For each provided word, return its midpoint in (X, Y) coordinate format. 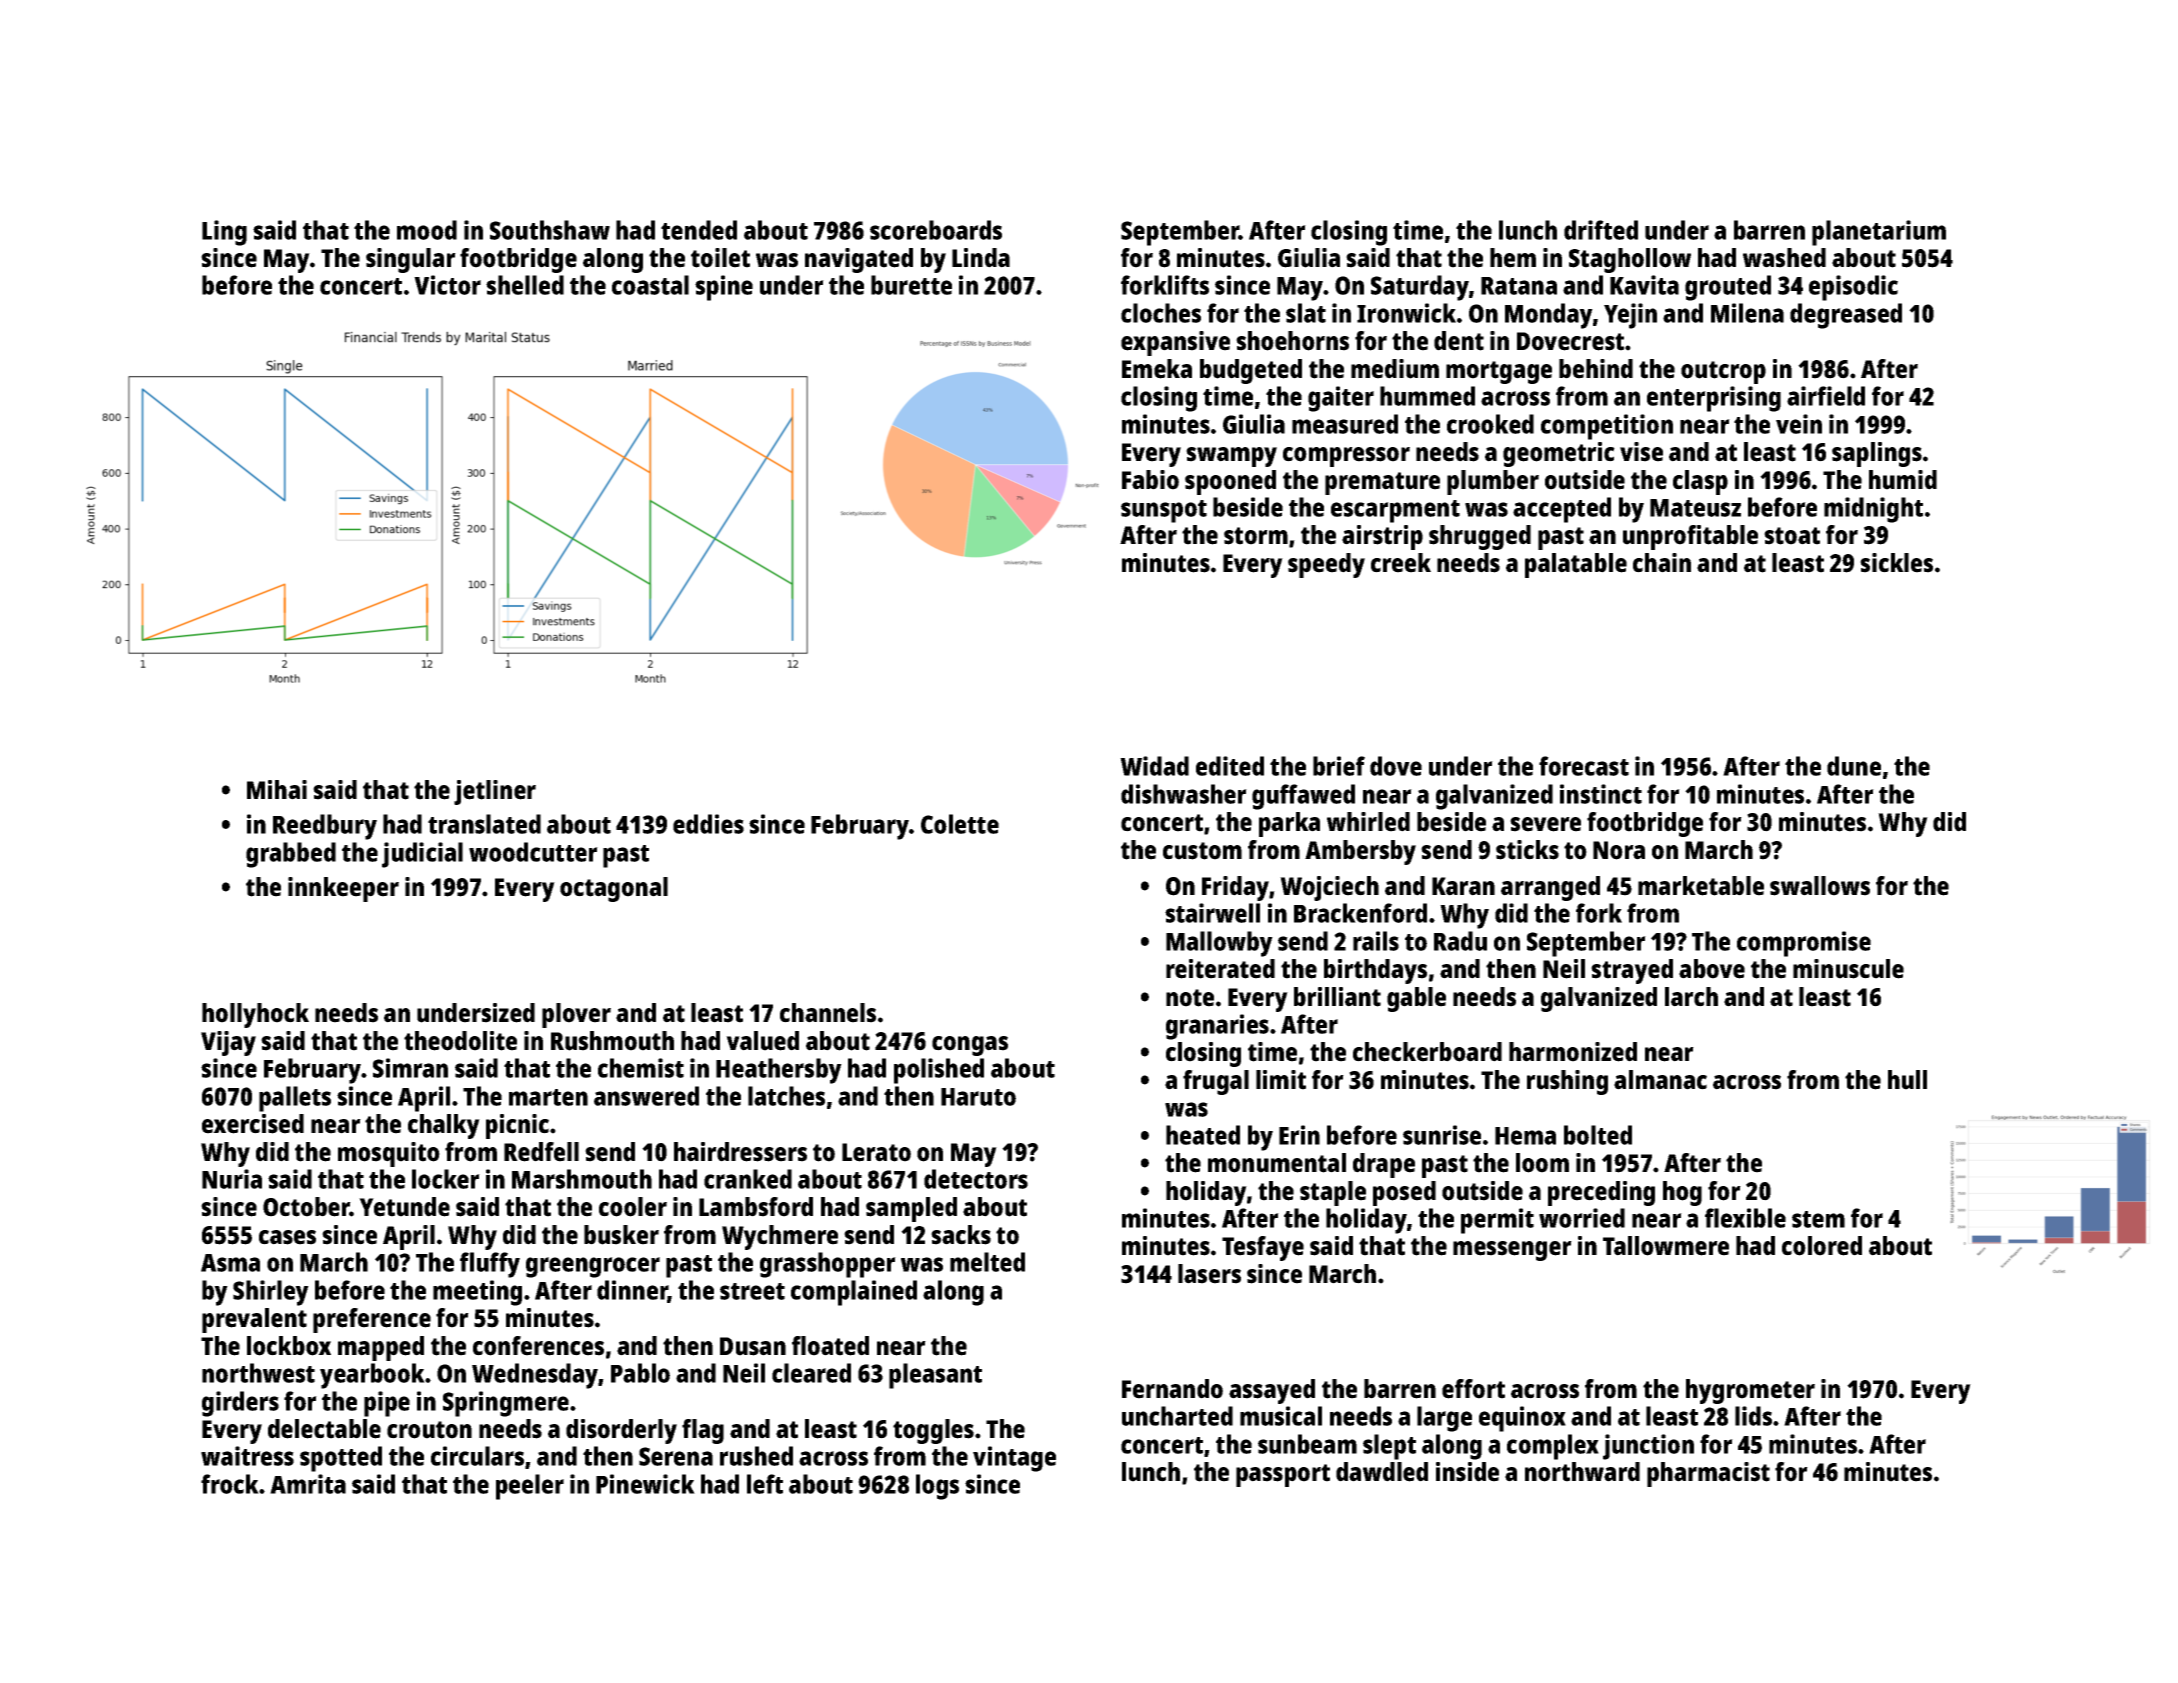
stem (1818, 1219)
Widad (1154, 766)
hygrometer (1750, 1391)
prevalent (254, 1320)
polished (939, 1071)
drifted (1601, 230)
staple (1333, 1193)
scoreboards (936, 230)
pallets (295, 1099)
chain (1662, 563)
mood (427, 230)
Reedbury (325, 827)
